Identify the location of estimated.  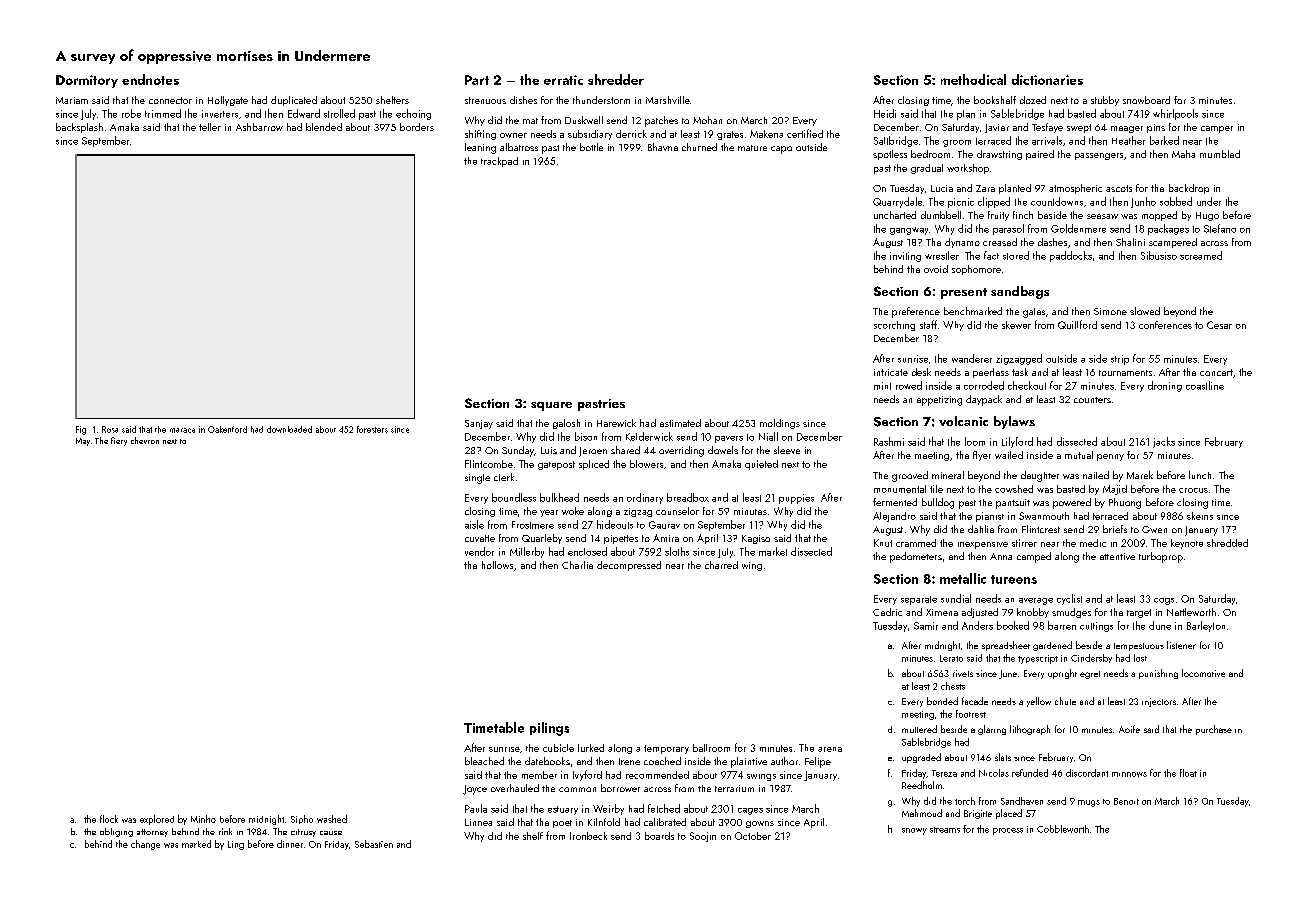
(680, 423).
